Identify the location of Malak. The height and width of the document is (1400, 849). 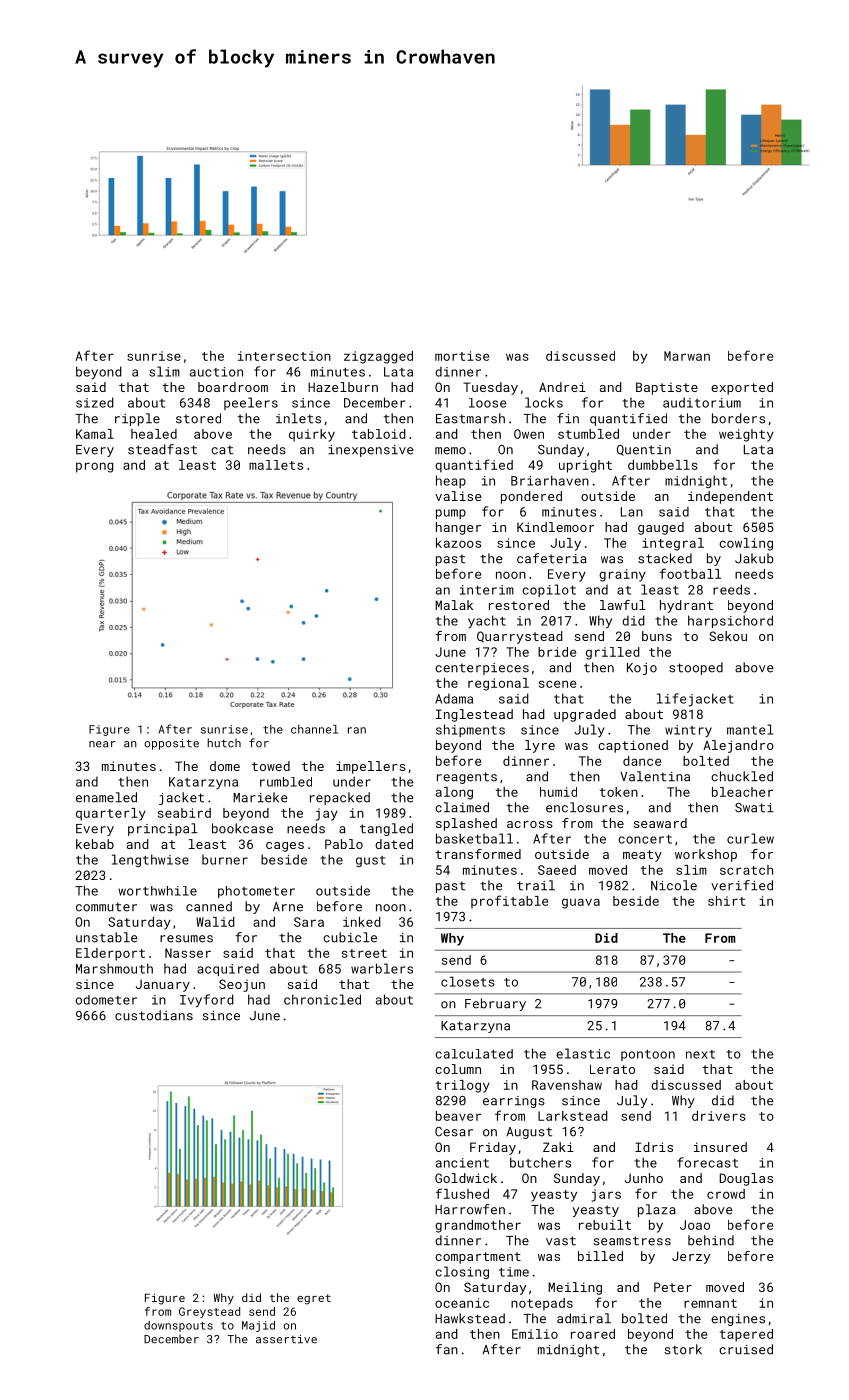
(454, 605).
